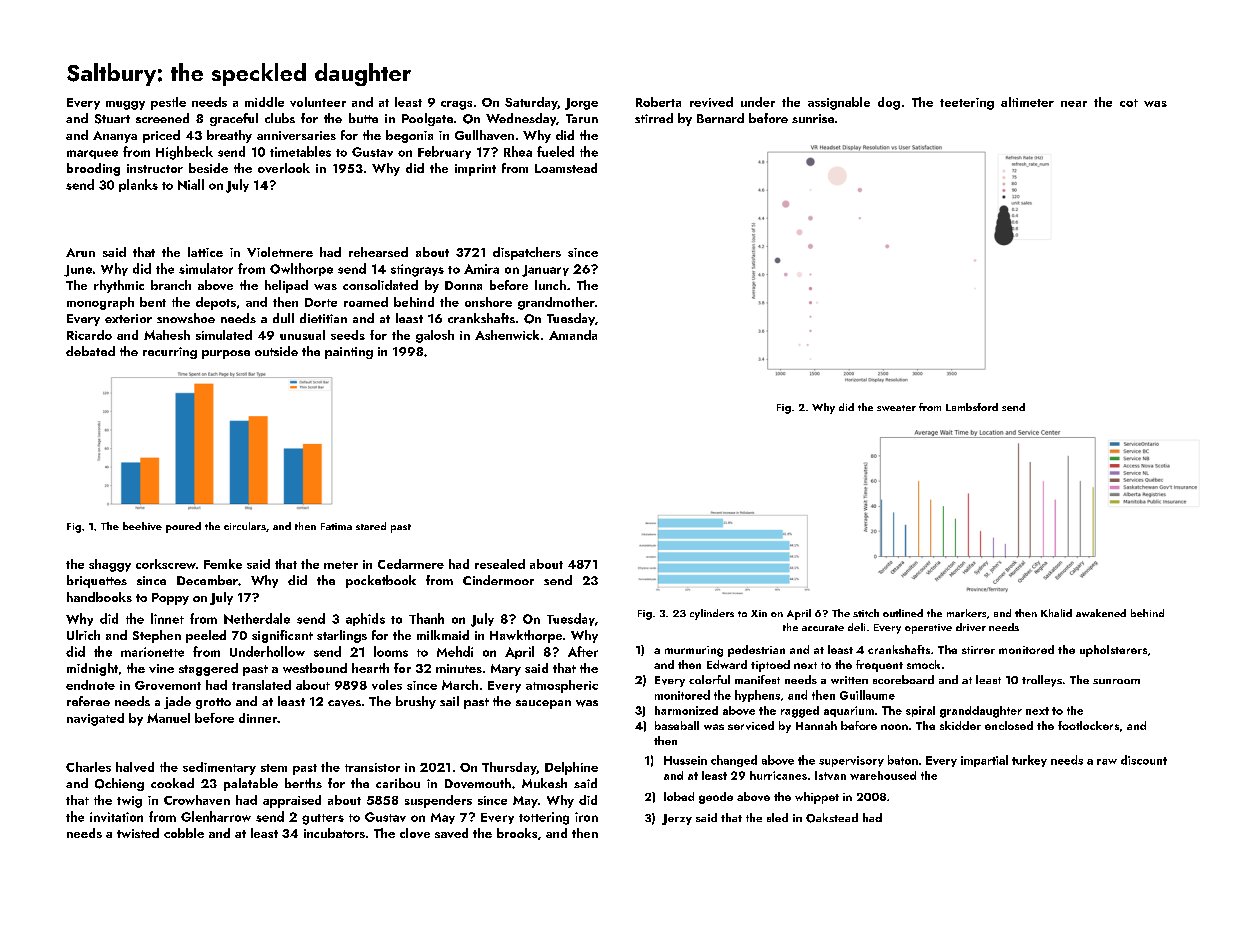 Image resolution: width=1233 pixels, height=952 pixels. What do you see at coordinates (129, 802) in the page?
I see `twig` at bounding box center [129, 802].
